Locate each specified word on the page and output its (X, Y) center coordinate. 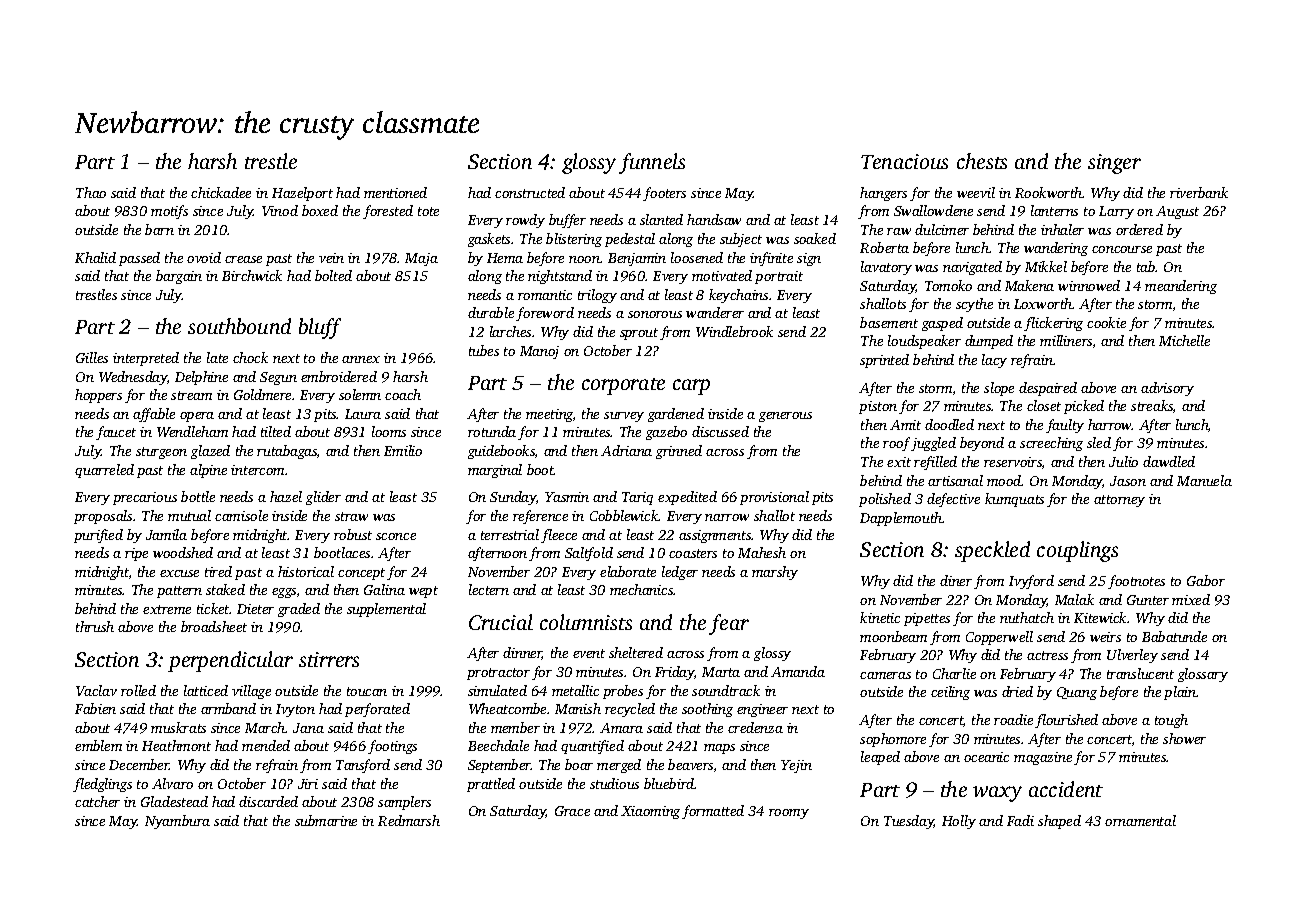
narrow (727, 517)
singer (1114, 164)
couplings (1077, 551)
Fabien (95, 708)
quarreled (104, 471)
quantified (592, 747)
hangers (883, 194)
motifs (169, 212)
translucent (1140, 673)
